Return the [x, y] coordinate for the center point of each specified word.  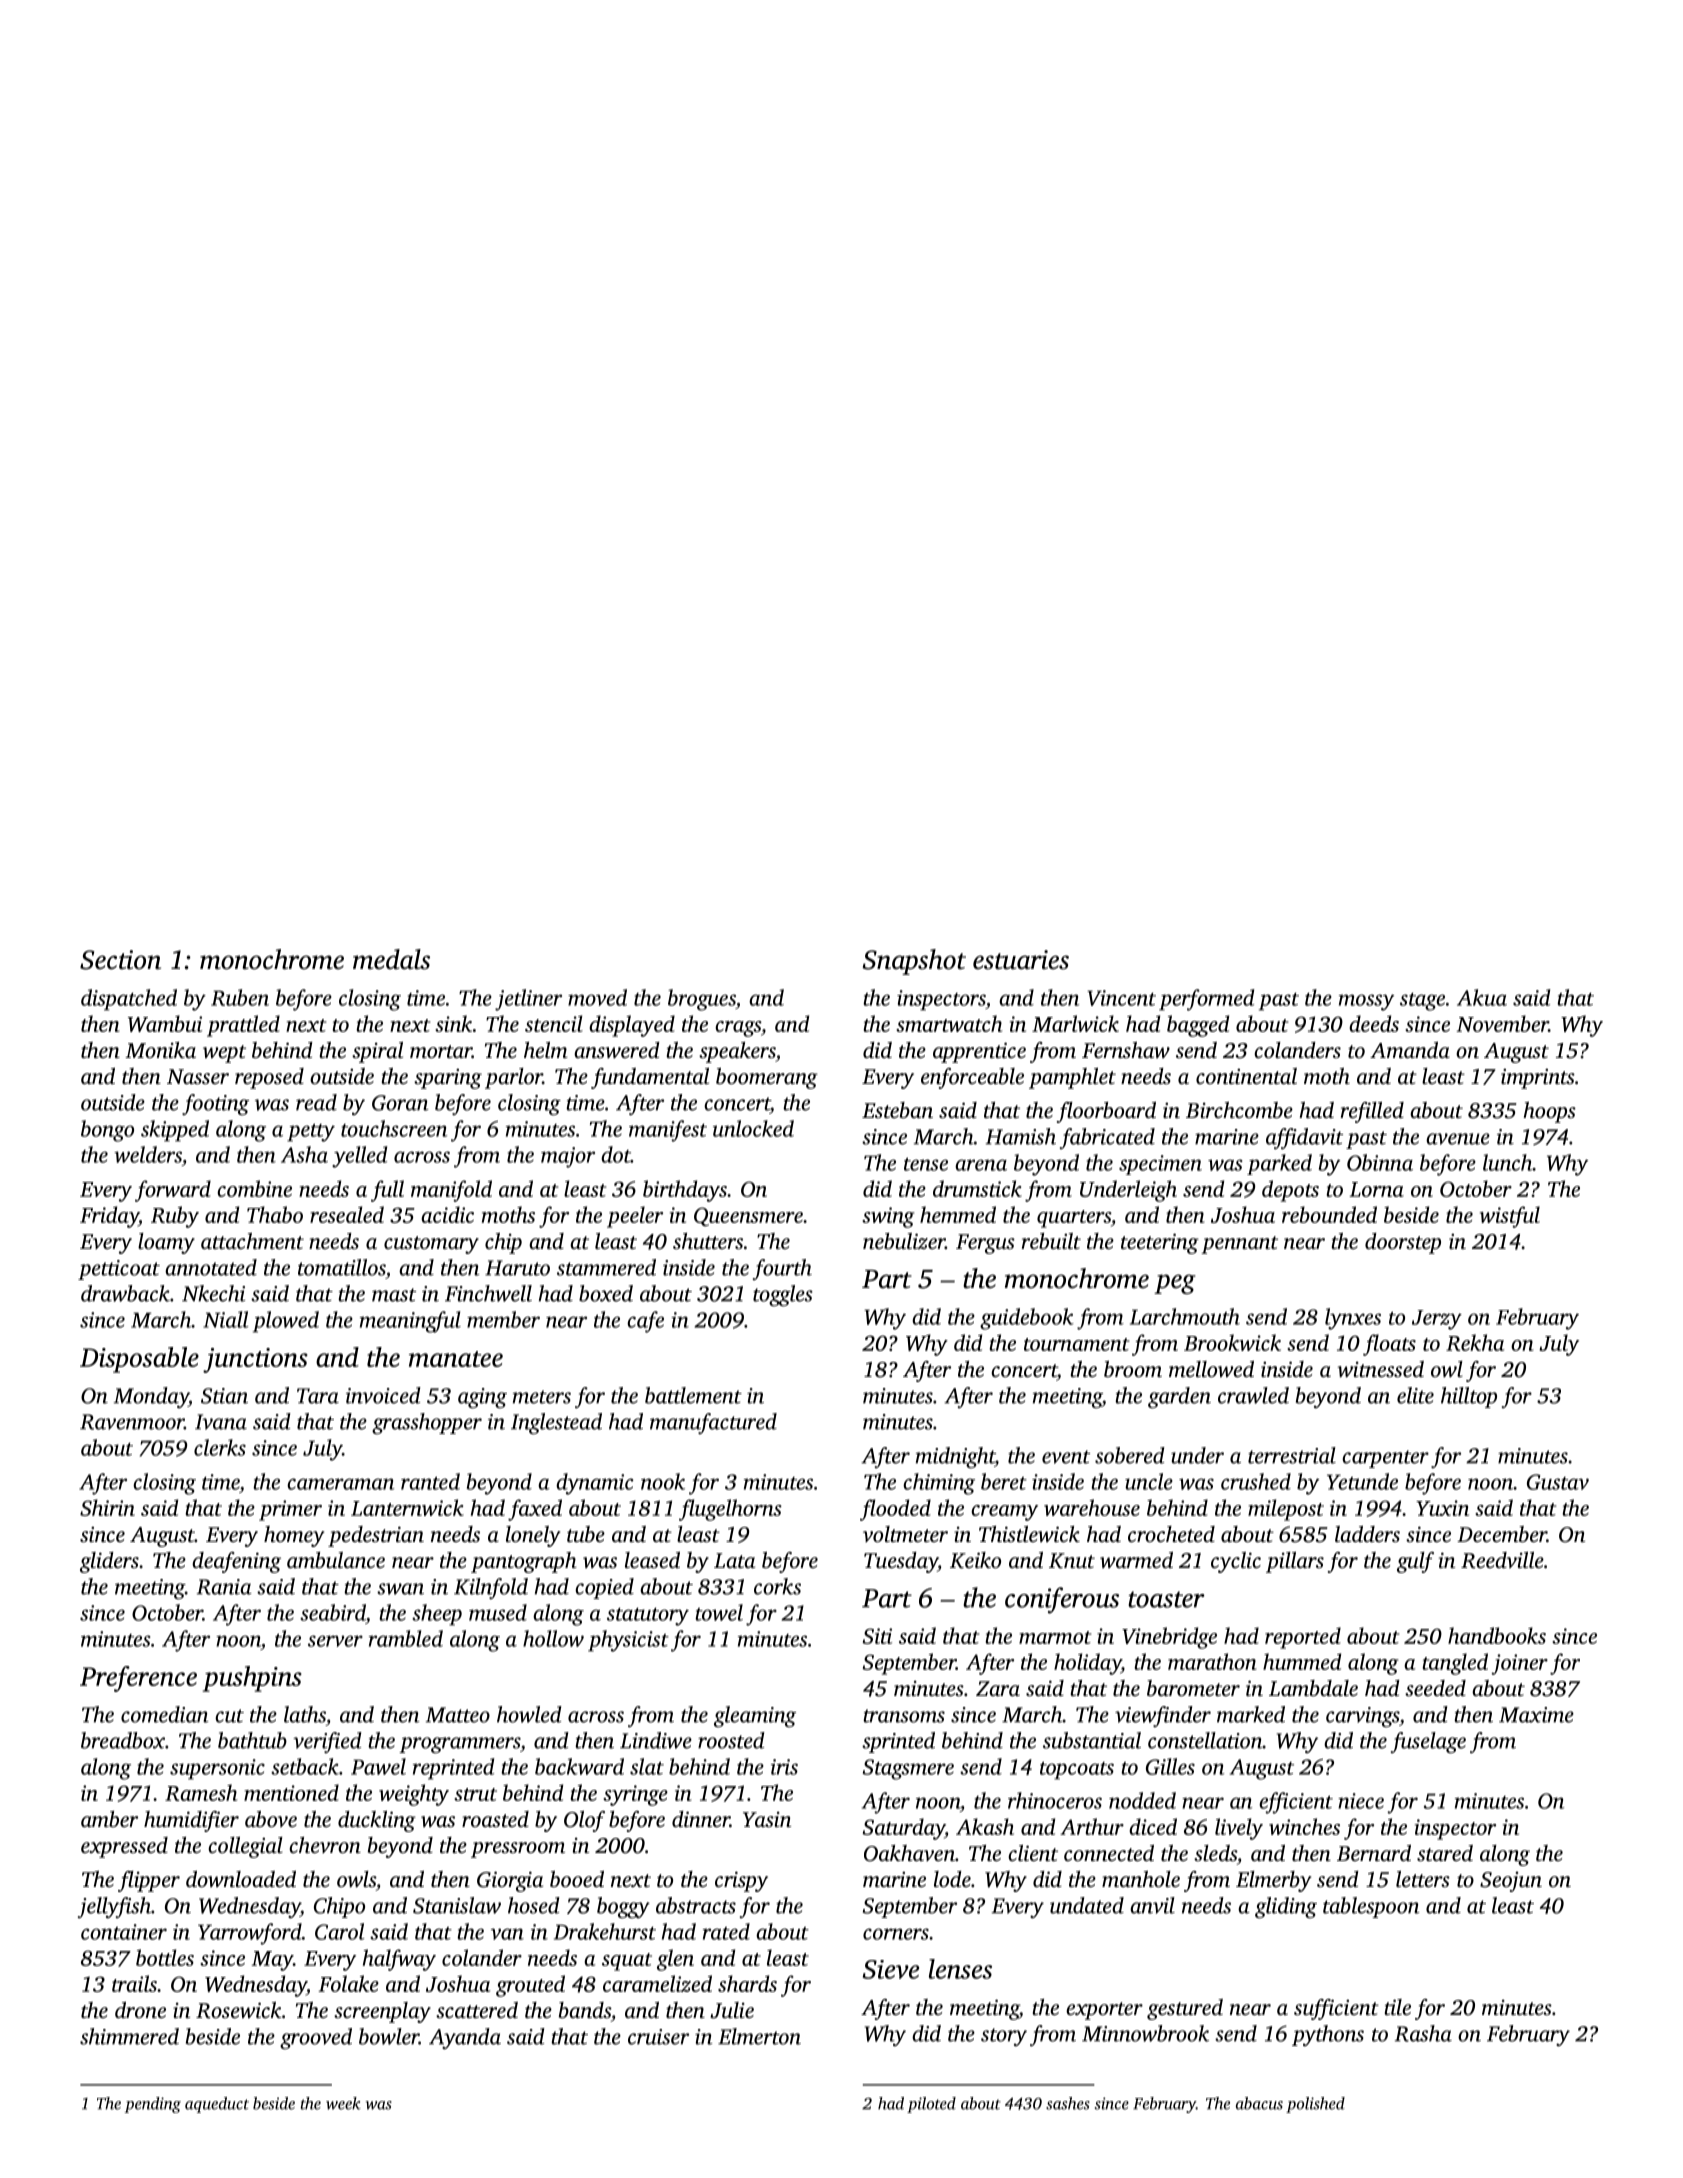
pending [153, 2105]
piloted [931, 2105]
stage [1422, 1002]
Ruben [240, 997]
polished [1315, 2105]
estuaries [1021, 960]
